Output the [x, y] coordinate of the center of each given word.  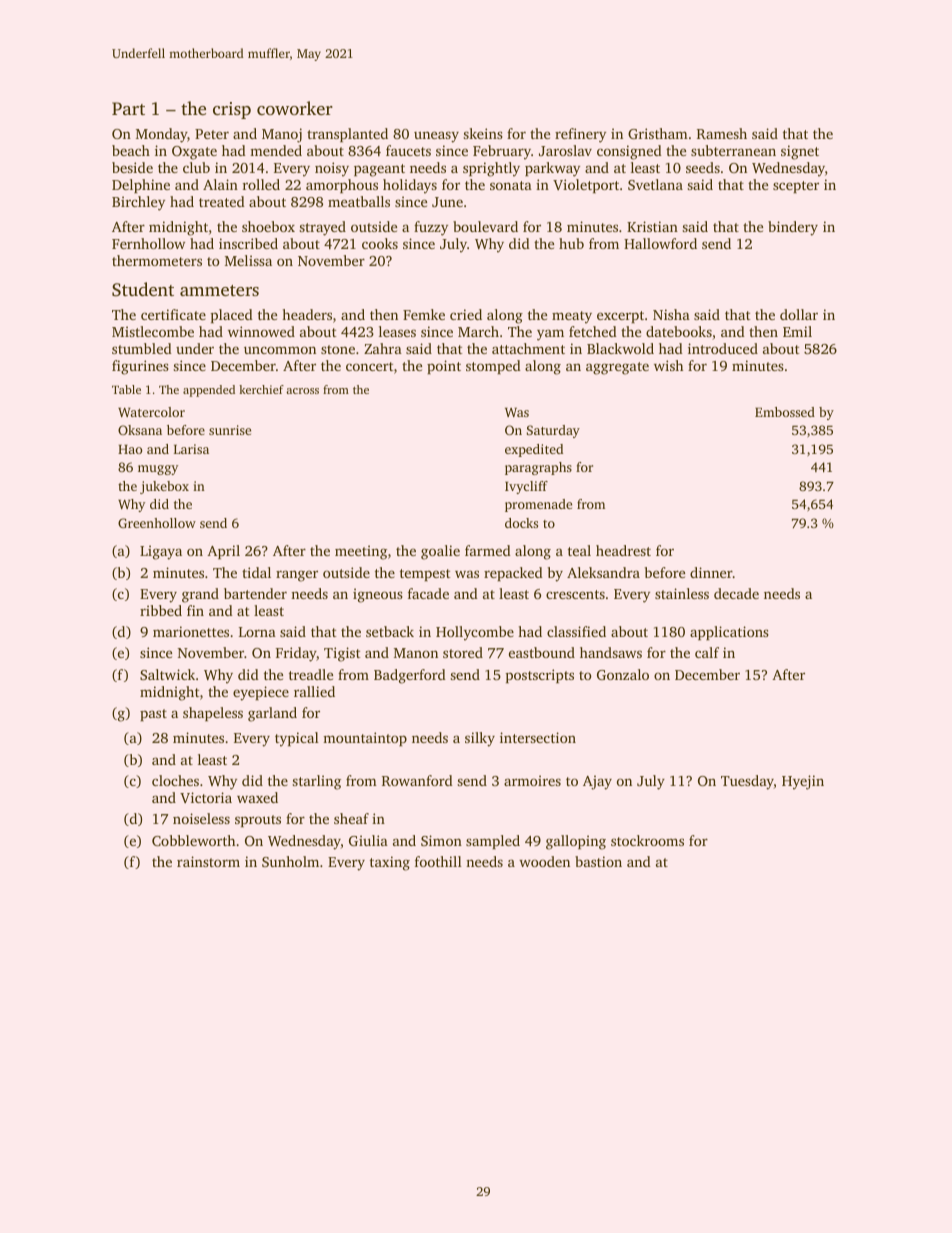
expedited [534, 450]
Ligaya [161, 552]
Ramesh [722, 133]
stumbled [142, 348]
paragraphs [538, 468]
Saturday [553, 431]
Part [128, 108]
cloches [175, 780]
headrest [623, 550]
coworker [295, 108]
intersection [538, 737]
